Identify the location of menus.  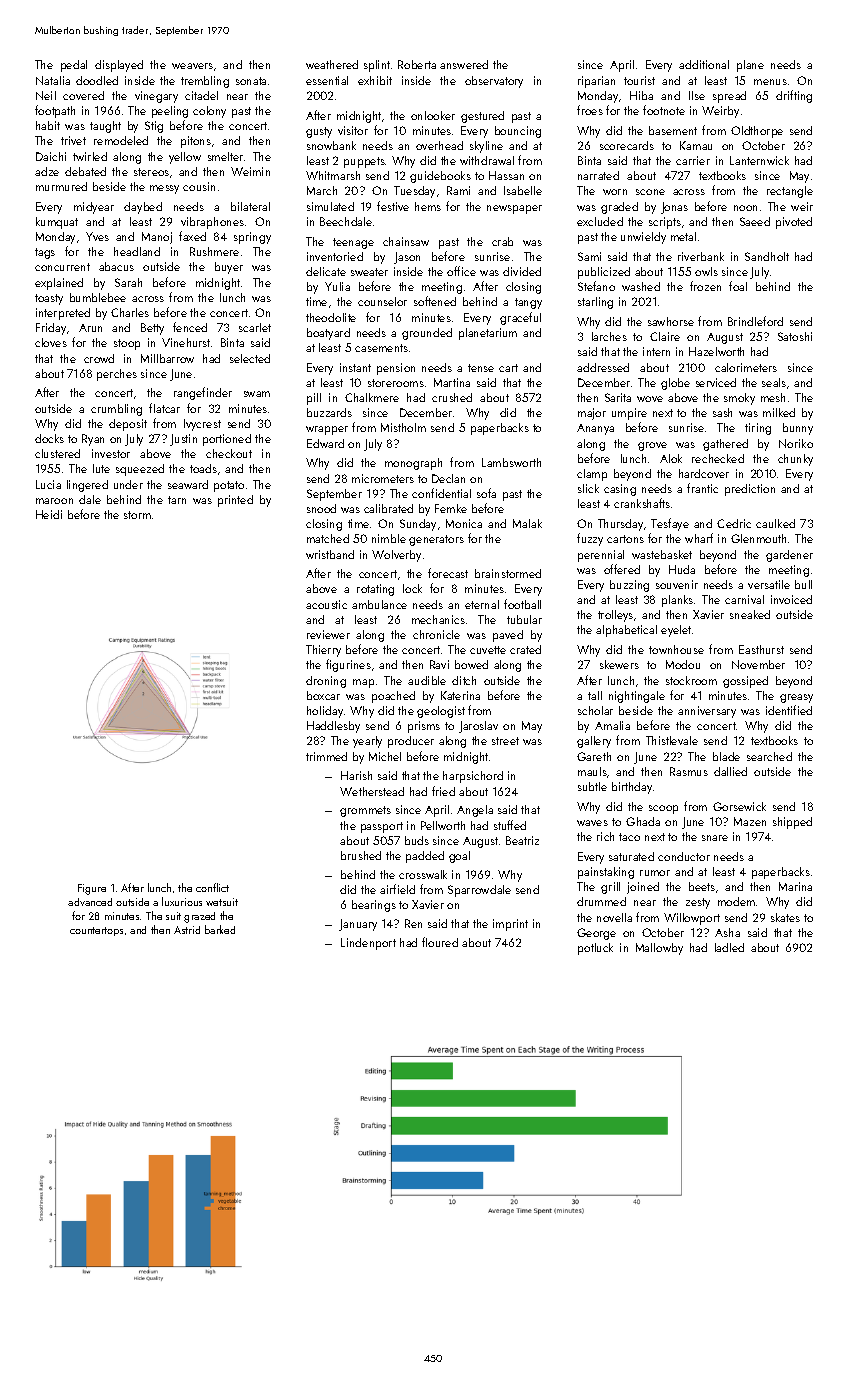
(770, 82).
